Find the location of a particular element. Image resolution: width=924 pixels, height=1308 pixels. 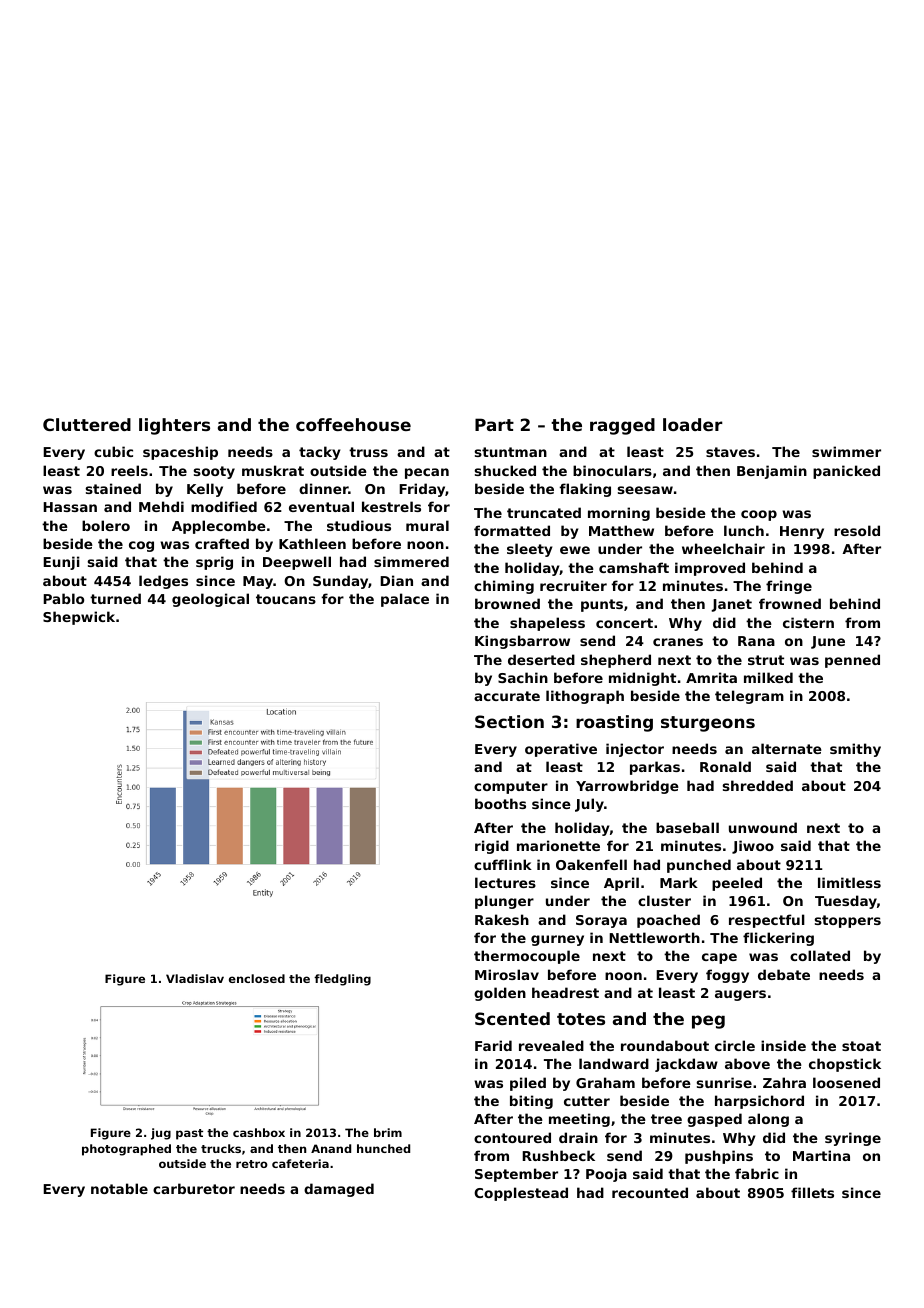

notable is located at coordinates (119, 1188).
